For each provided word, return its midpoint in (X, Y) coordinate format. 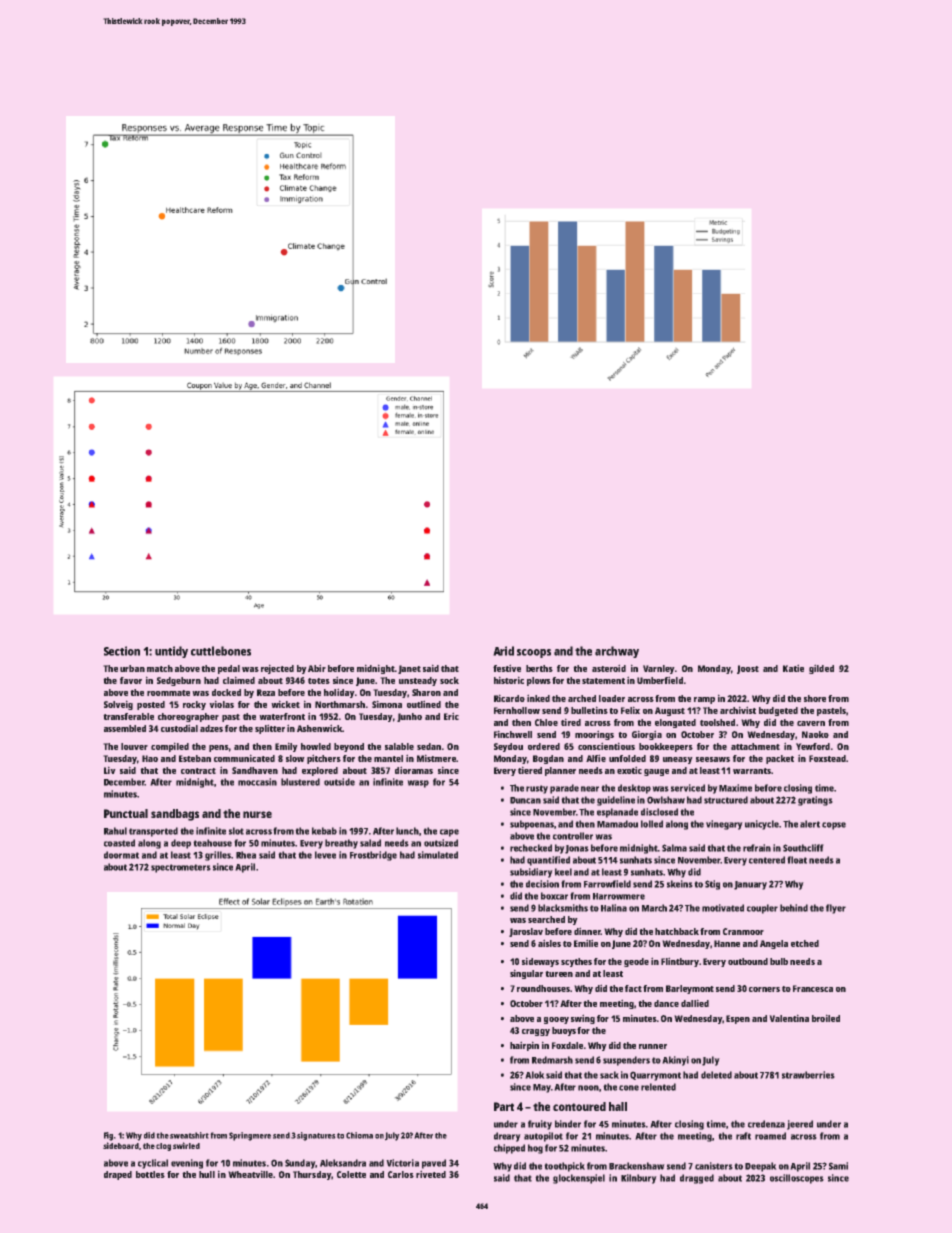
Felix (630, 710)
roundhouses (543, 988)
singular (526, 974)
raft (743, 1136)
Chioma (359, 1135)
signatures (316, 1136)
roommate (168, 693)
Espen (738, 1019)
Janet (409, 669)
